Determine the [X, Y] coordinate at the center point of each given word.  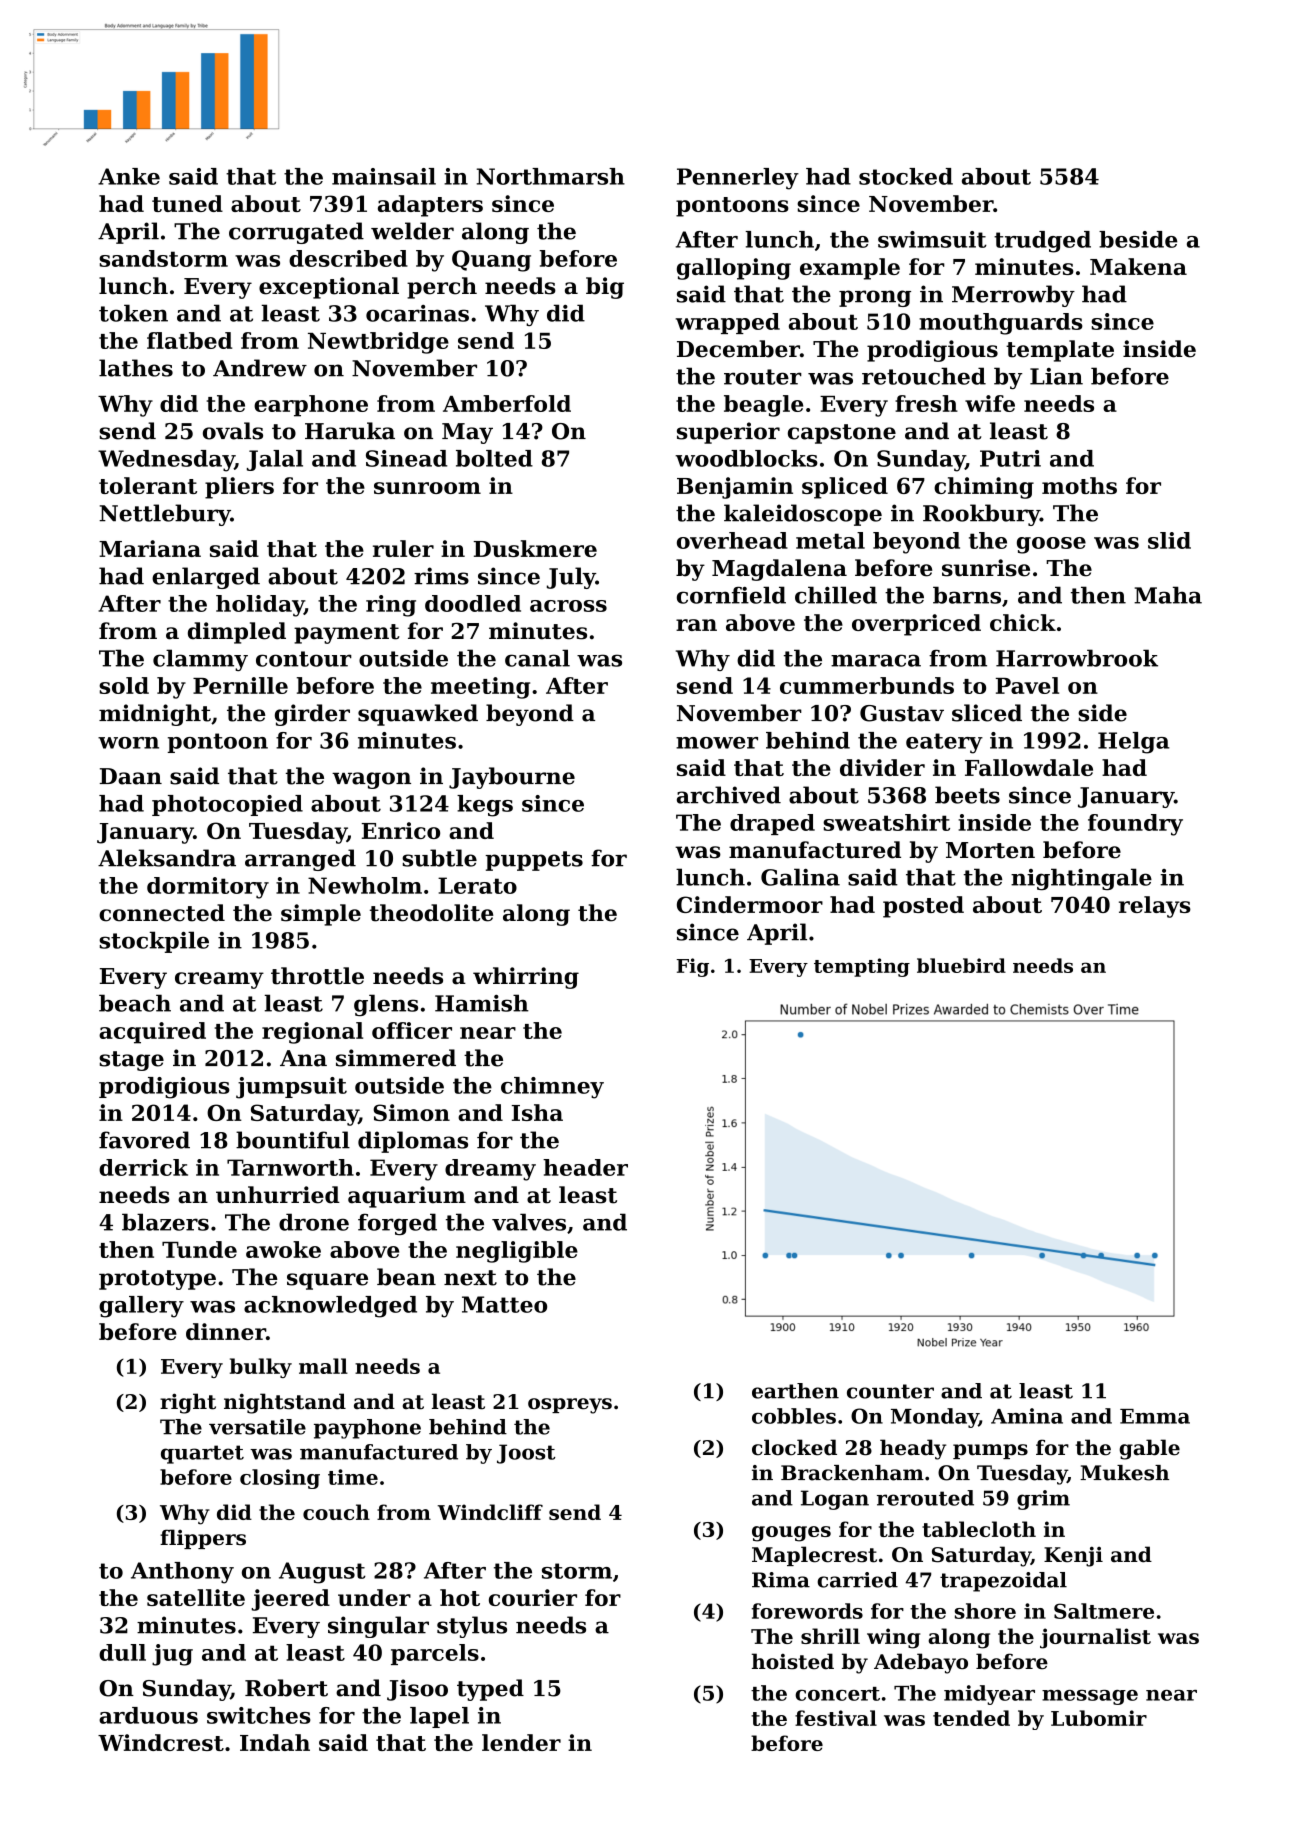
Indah [275, 1742]
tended [971, 1718]
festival [836, 1718]
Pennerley [738, 179]
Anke [129, 176]
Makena [1138, 266]
